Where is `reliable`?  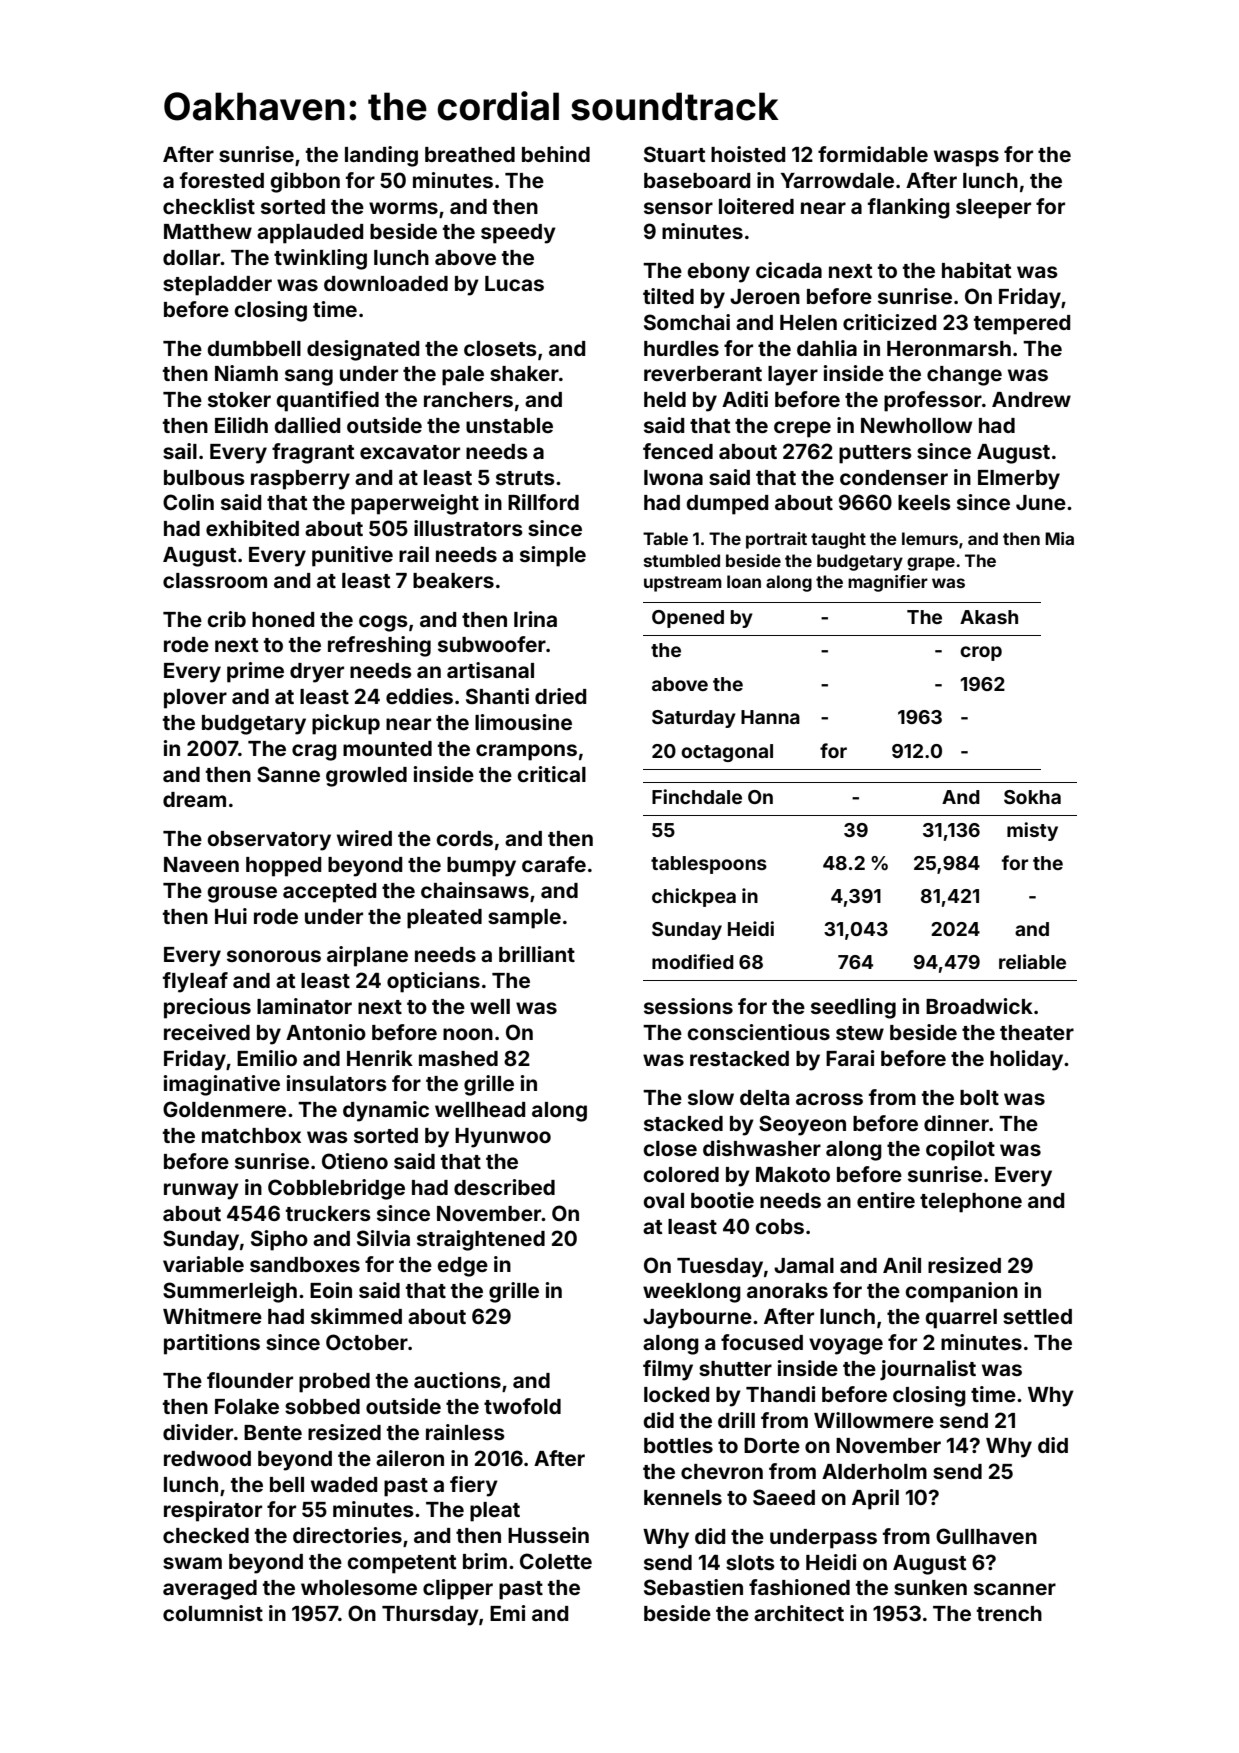 reliable is located at coordinates (1032, 961).
